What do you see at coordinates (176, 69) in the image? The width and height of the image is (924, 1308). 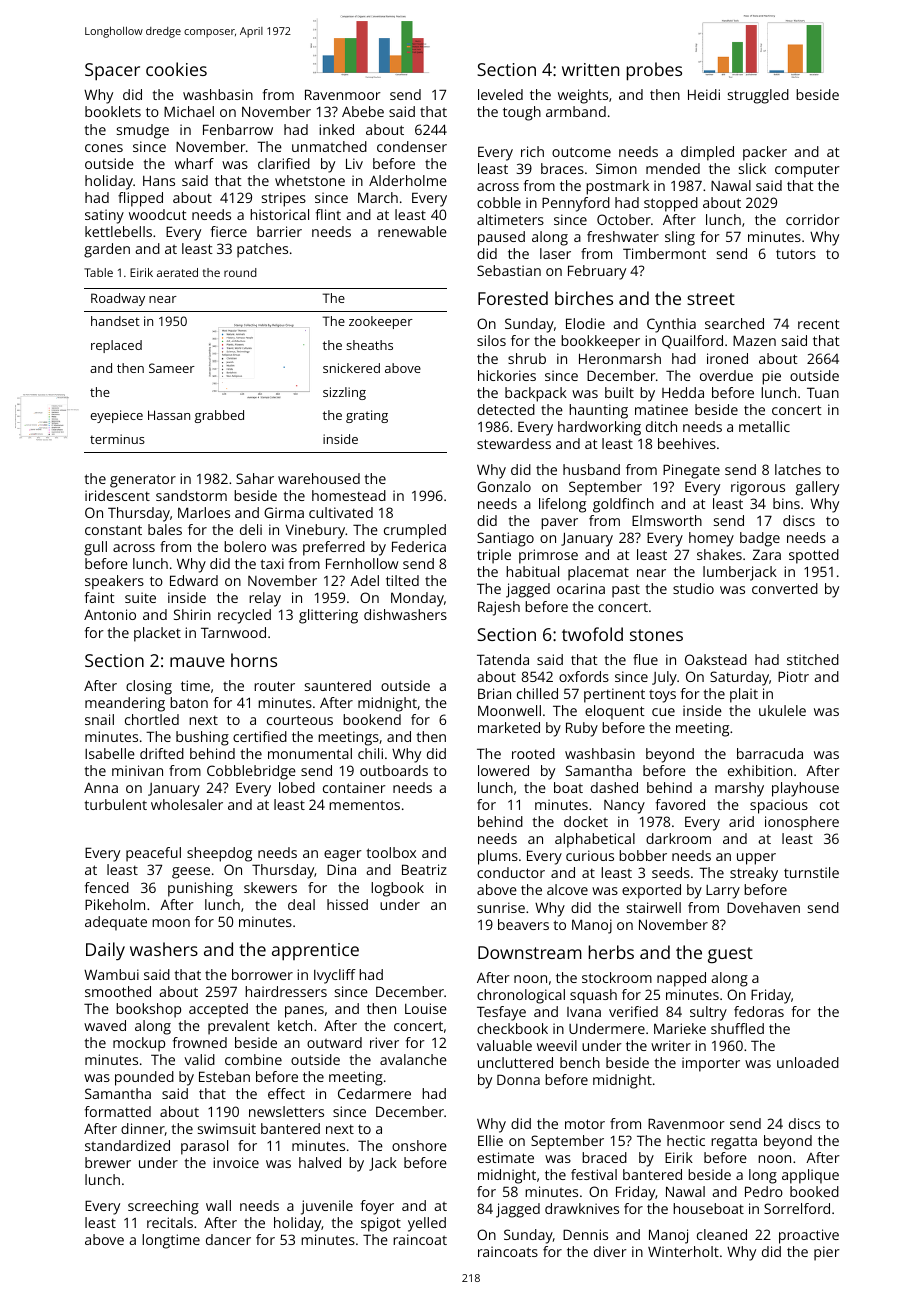 I see `cookies` at bounding box center [176, 69].
